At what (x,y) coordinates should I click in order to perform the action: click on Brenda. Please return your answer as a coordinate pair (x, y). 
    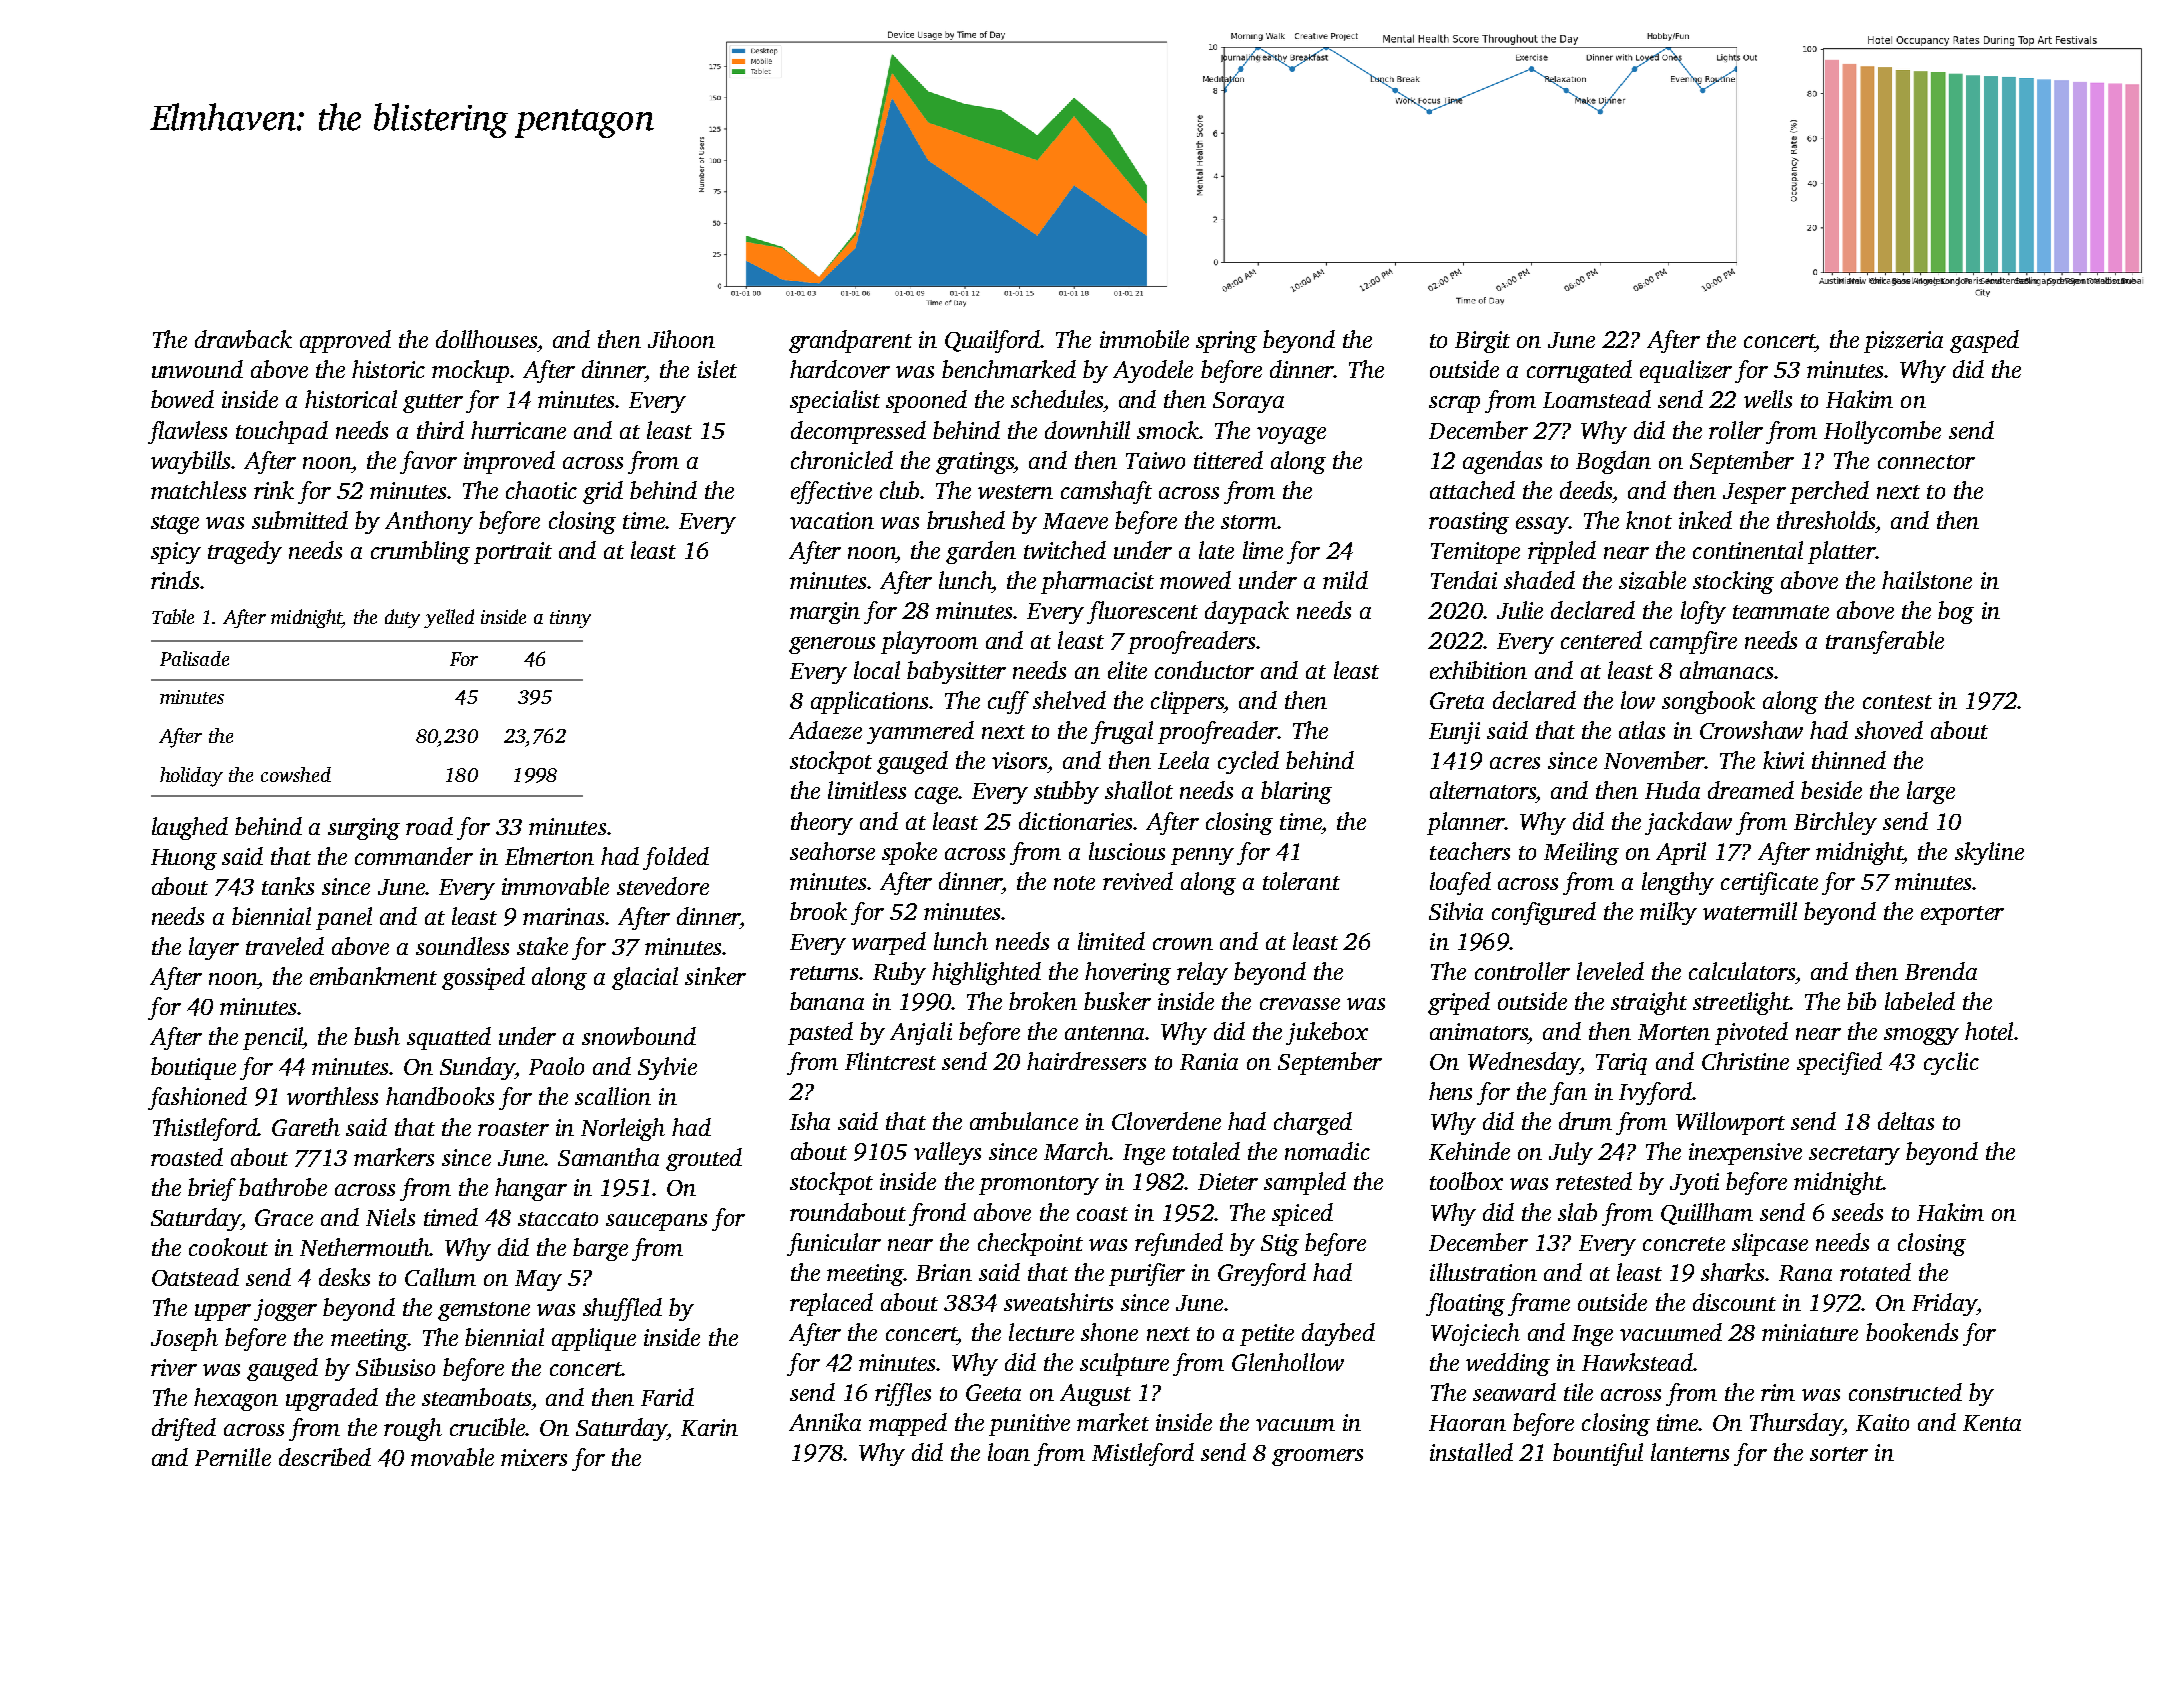
    Looking at the image, I should click on (1941, 971).
